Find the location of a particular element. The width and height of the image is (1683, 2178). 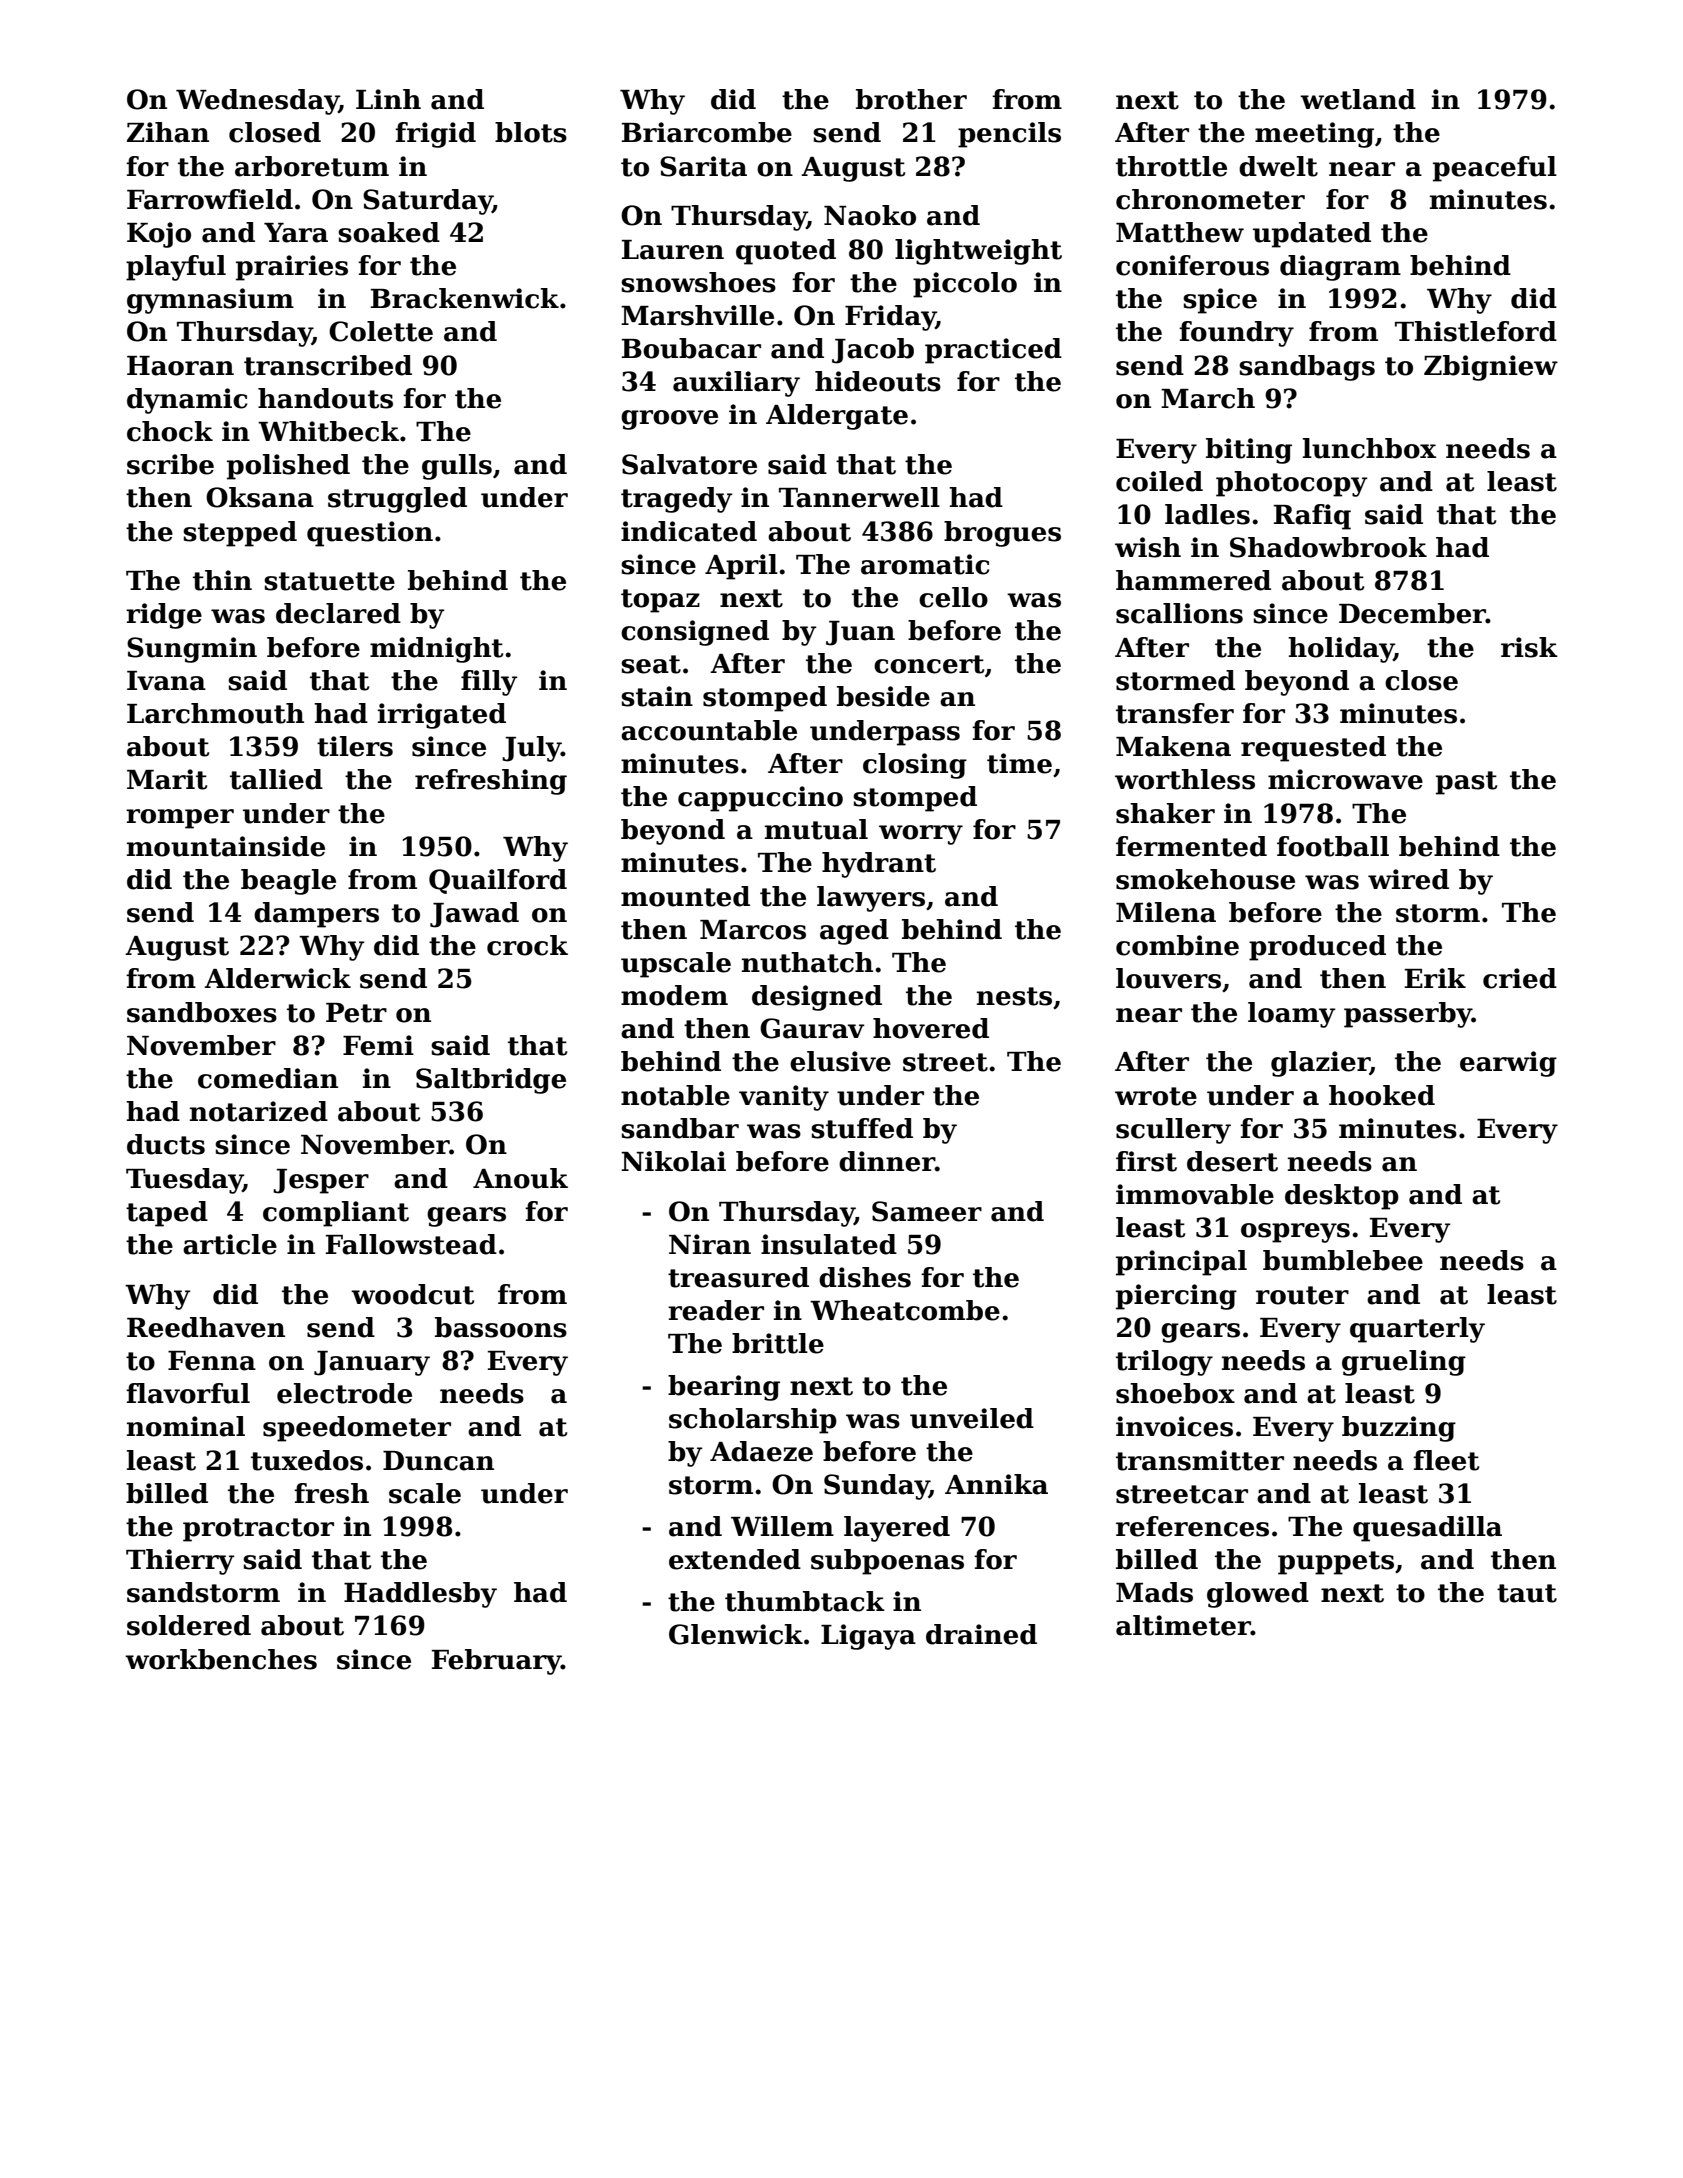

February is located at coordinates (496, 1662).
